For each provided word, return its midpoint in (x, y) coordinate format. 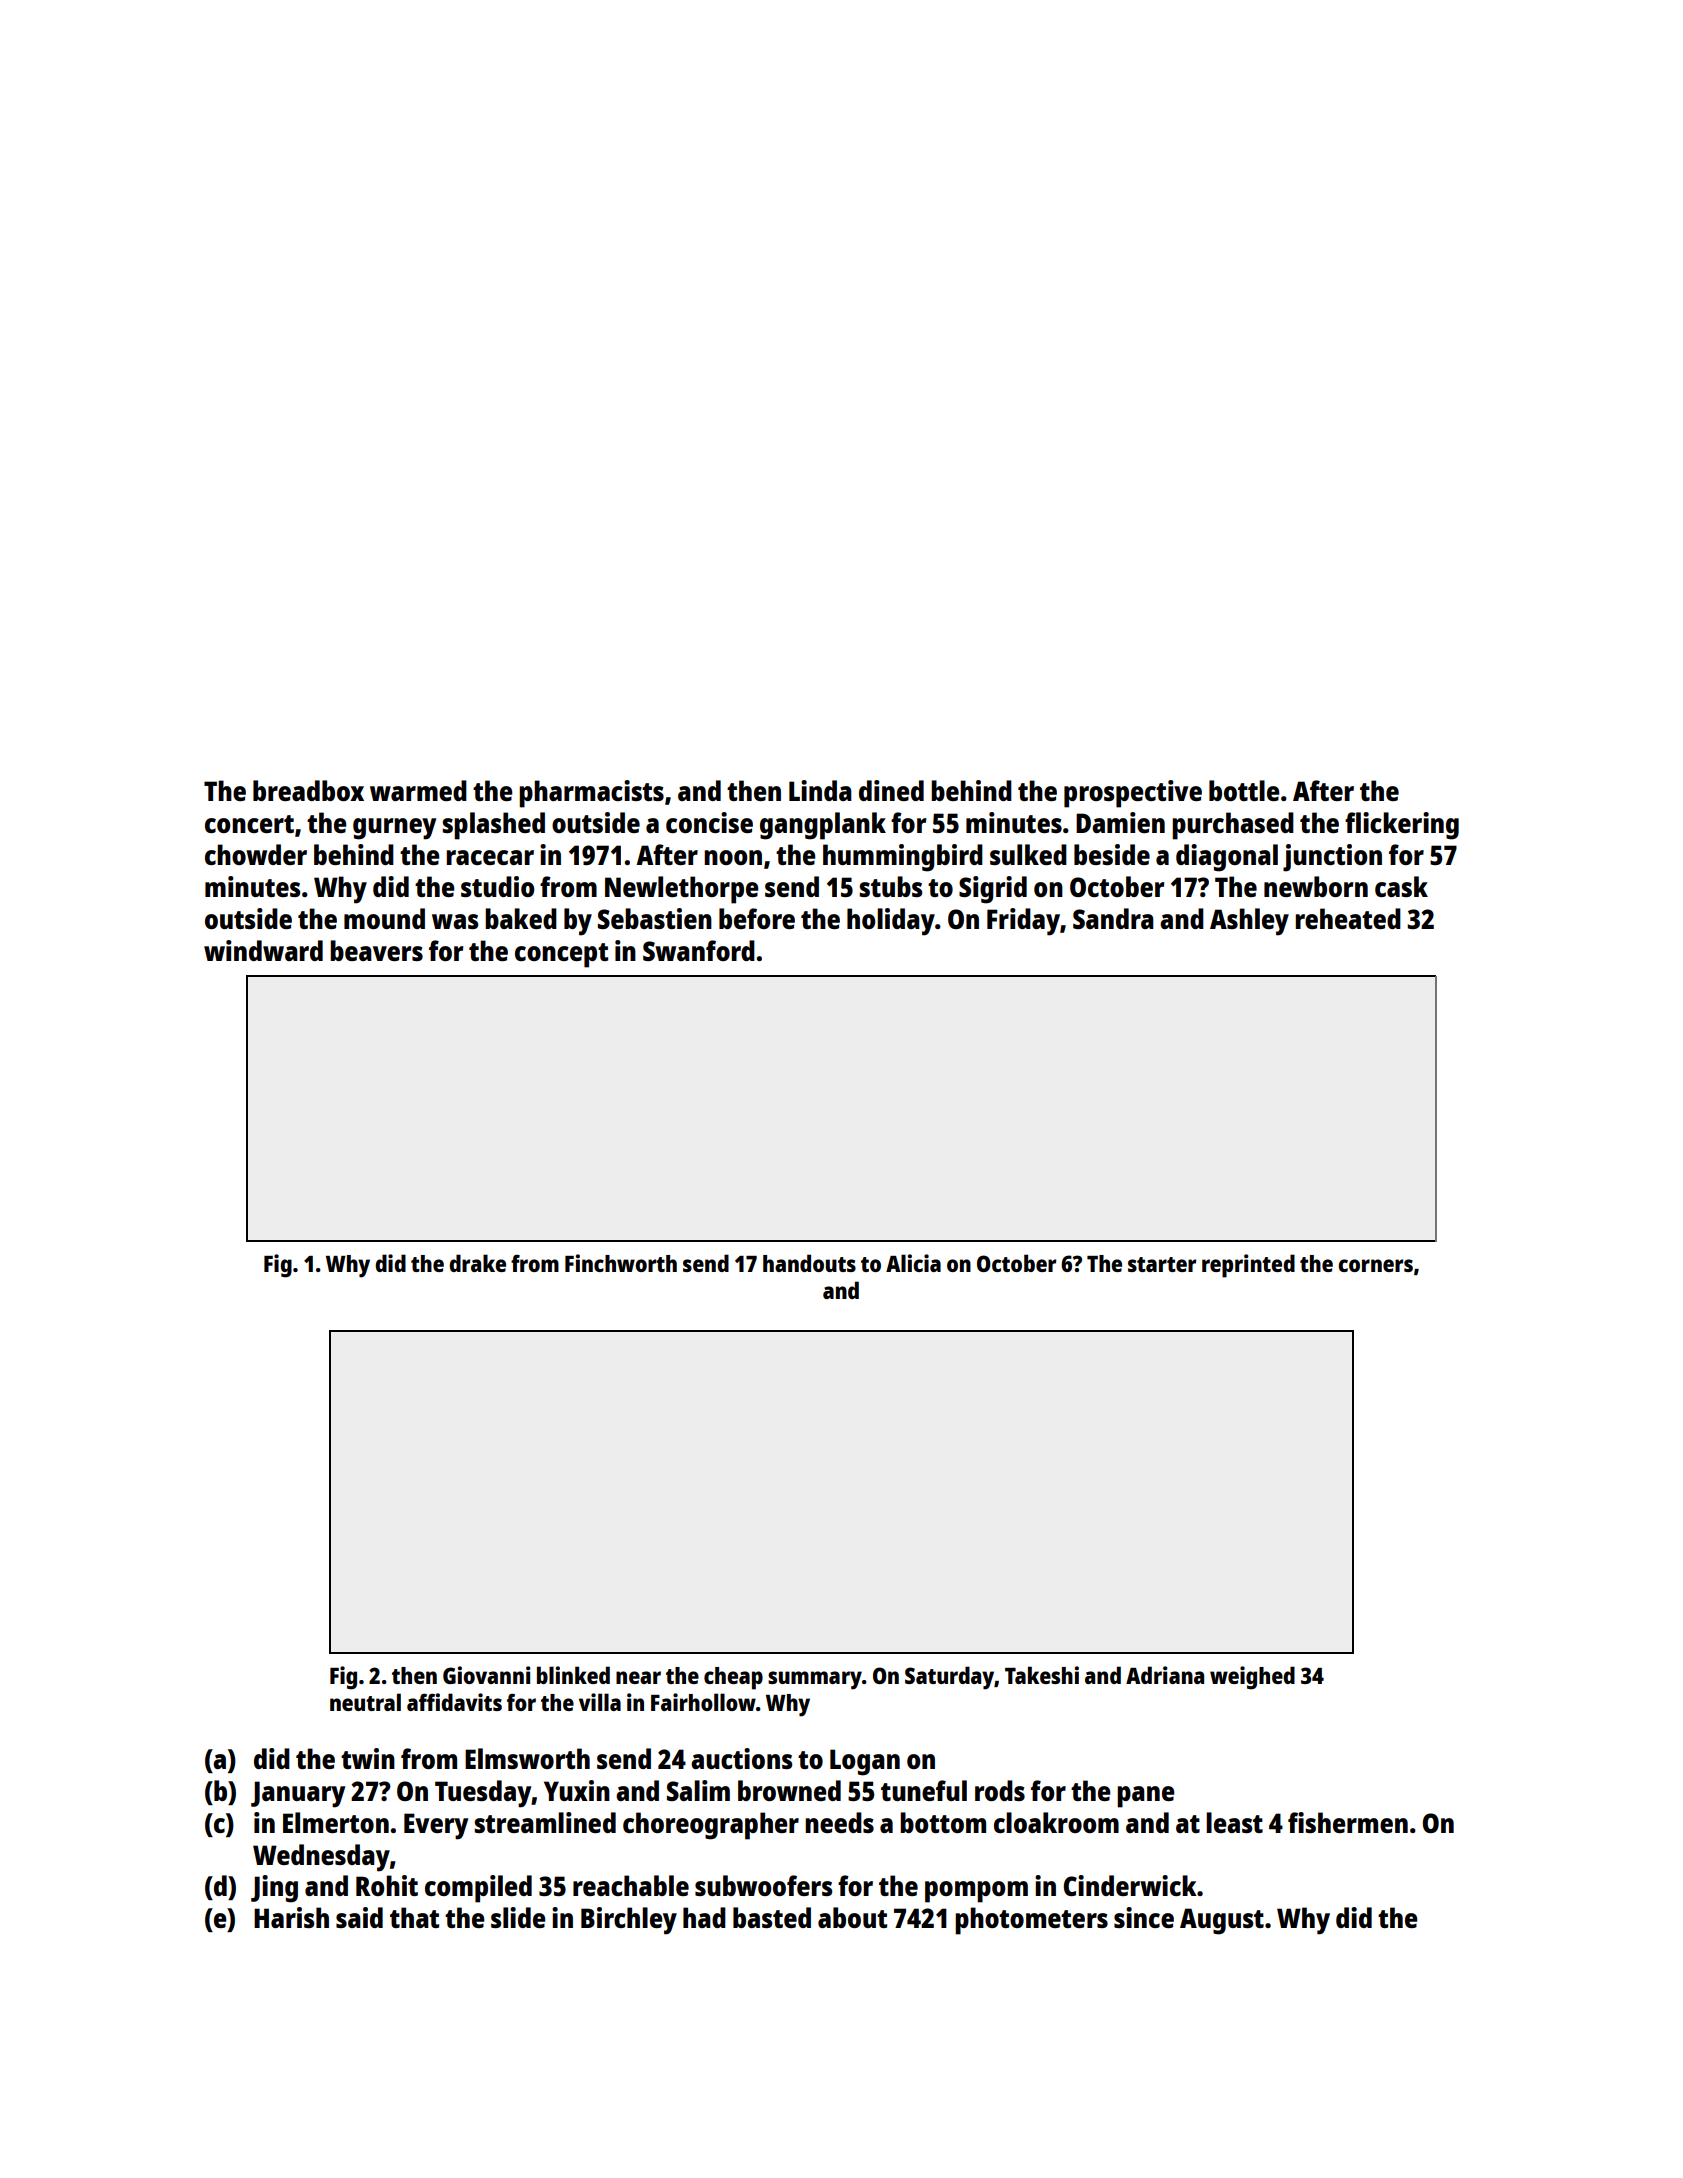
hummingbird (903, 858)
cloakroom (1056, 1822)
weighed (1252, 1678)
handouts (809, 1263)
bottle (1244, 790)
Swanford (699, 950)
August (1222, 1921)
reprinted (1248, 1266)
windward (263, 950)
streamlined (545, 1822)
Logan (865, 1762)
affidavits (454, 1702)
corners (1375, 1265)
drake (477, 1263)
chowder (256, 854)
